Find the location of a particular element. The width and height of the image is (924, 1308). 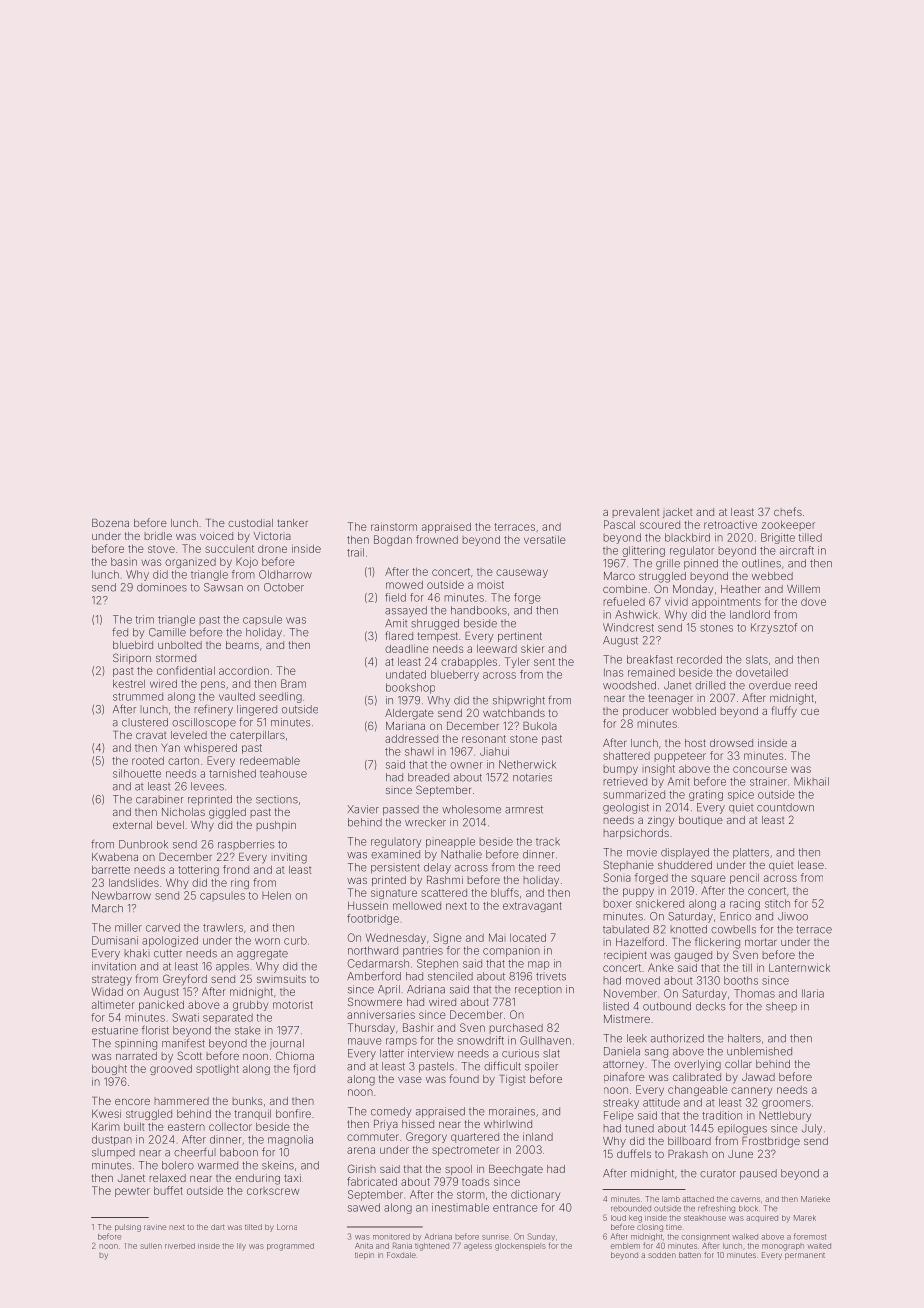

dustpan is located at coordinates (112, 1140).
